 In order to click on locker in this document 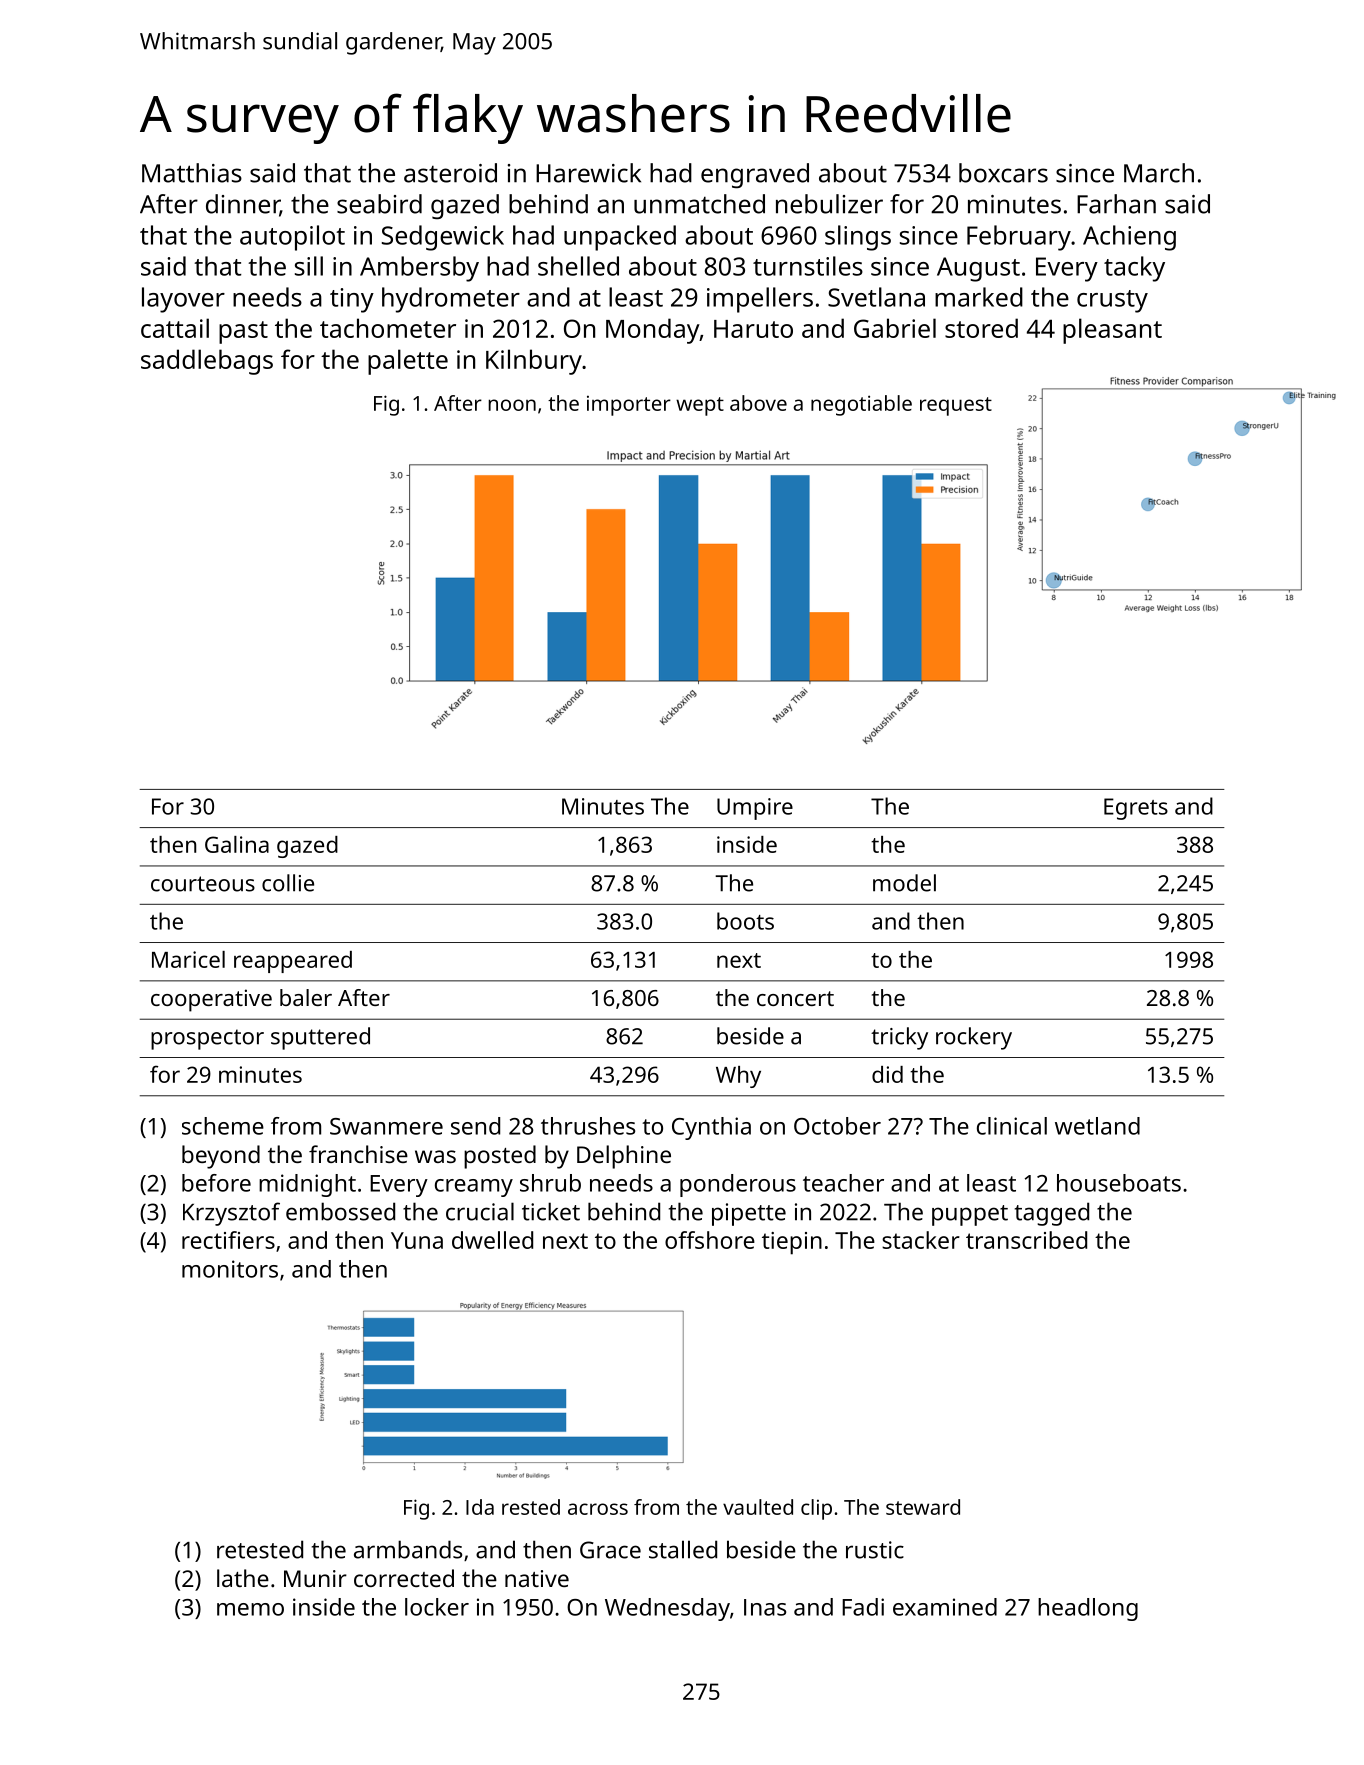, I will do `click(437, 1607)`.
